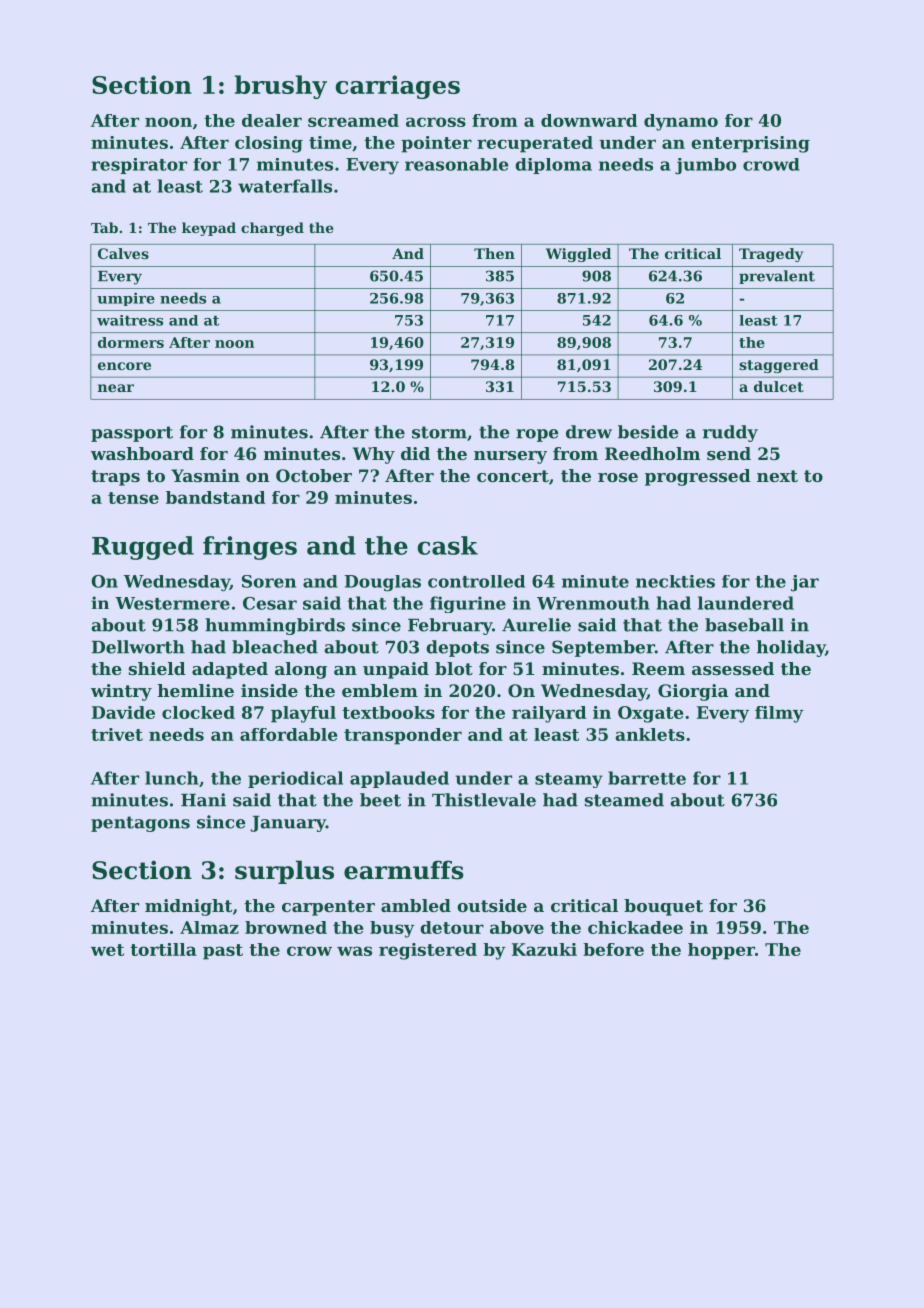 The height and width of the image is (1308, 924). Describe the element at coordinates (436, 144) in the image. I see `pointer` at that location.
